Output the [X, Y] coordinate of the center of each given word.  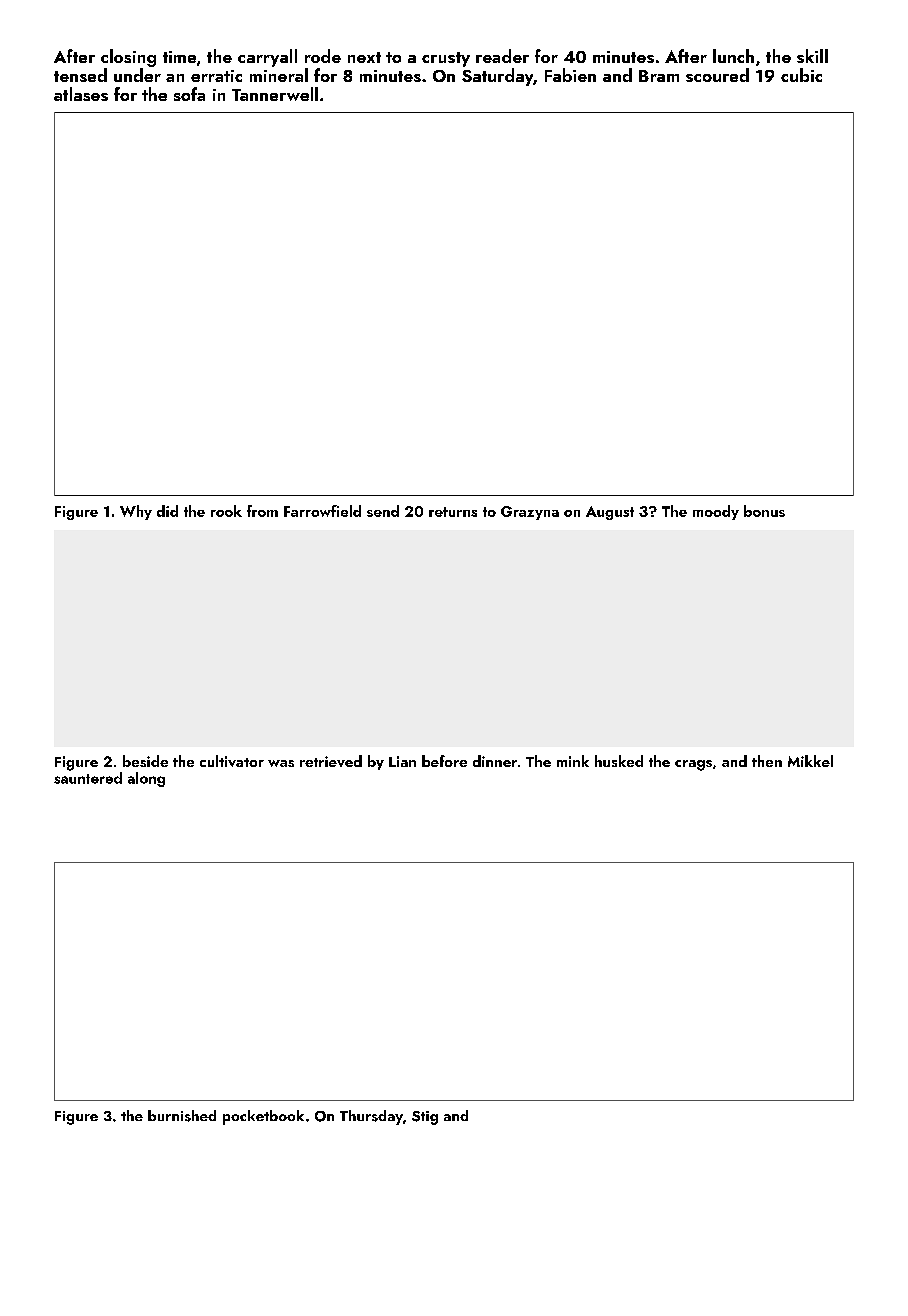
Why [136, 512]
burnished [182, 1116]
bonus [764, 511]
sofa [189, 94]
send [383, 511]
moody [716, 512]
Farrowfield [322, 511]
